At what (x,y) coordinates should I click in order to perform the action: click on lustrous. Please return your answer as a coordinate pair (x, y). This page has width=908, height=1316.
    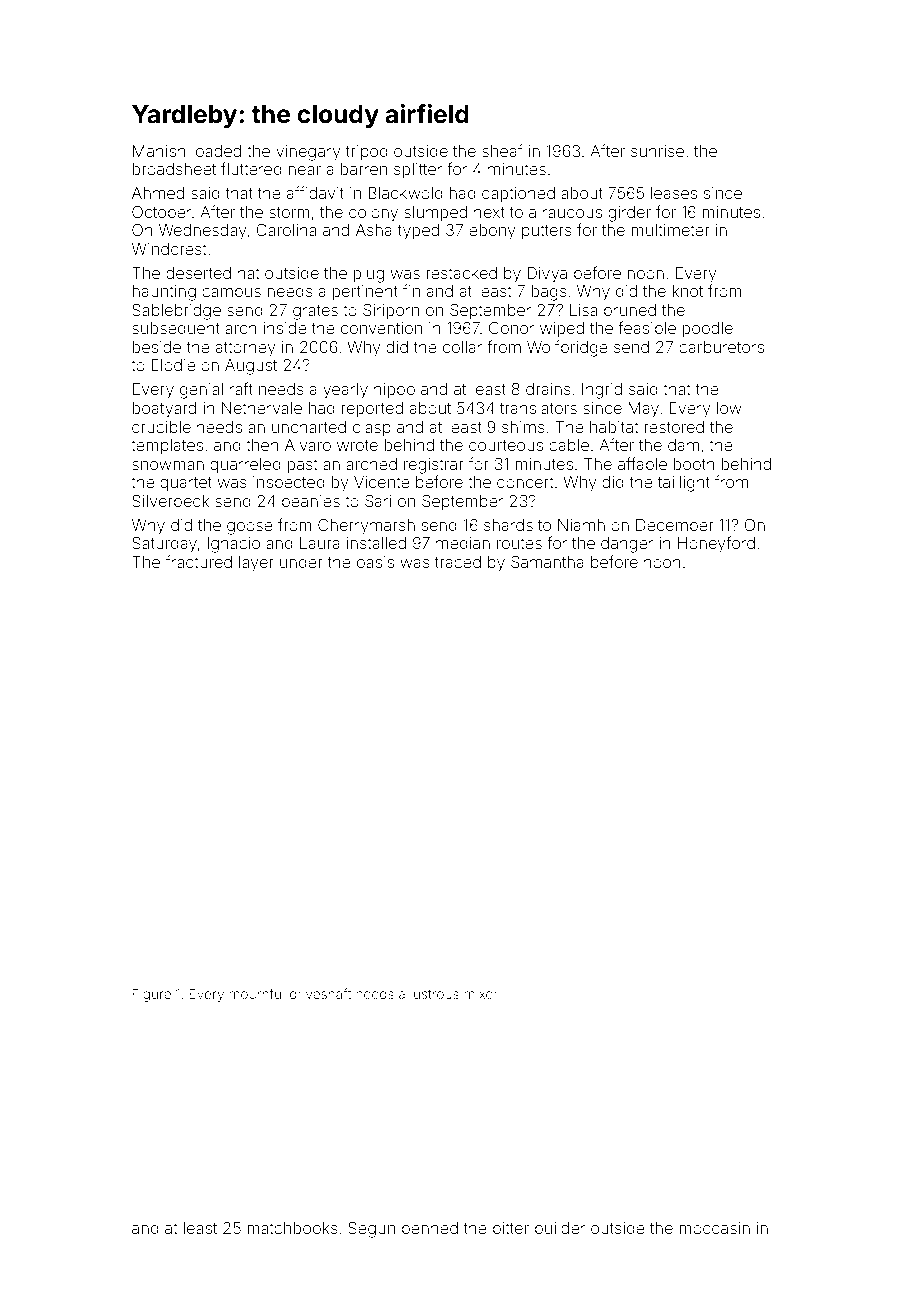
    Looking at the image, I should click on (435, 994).
